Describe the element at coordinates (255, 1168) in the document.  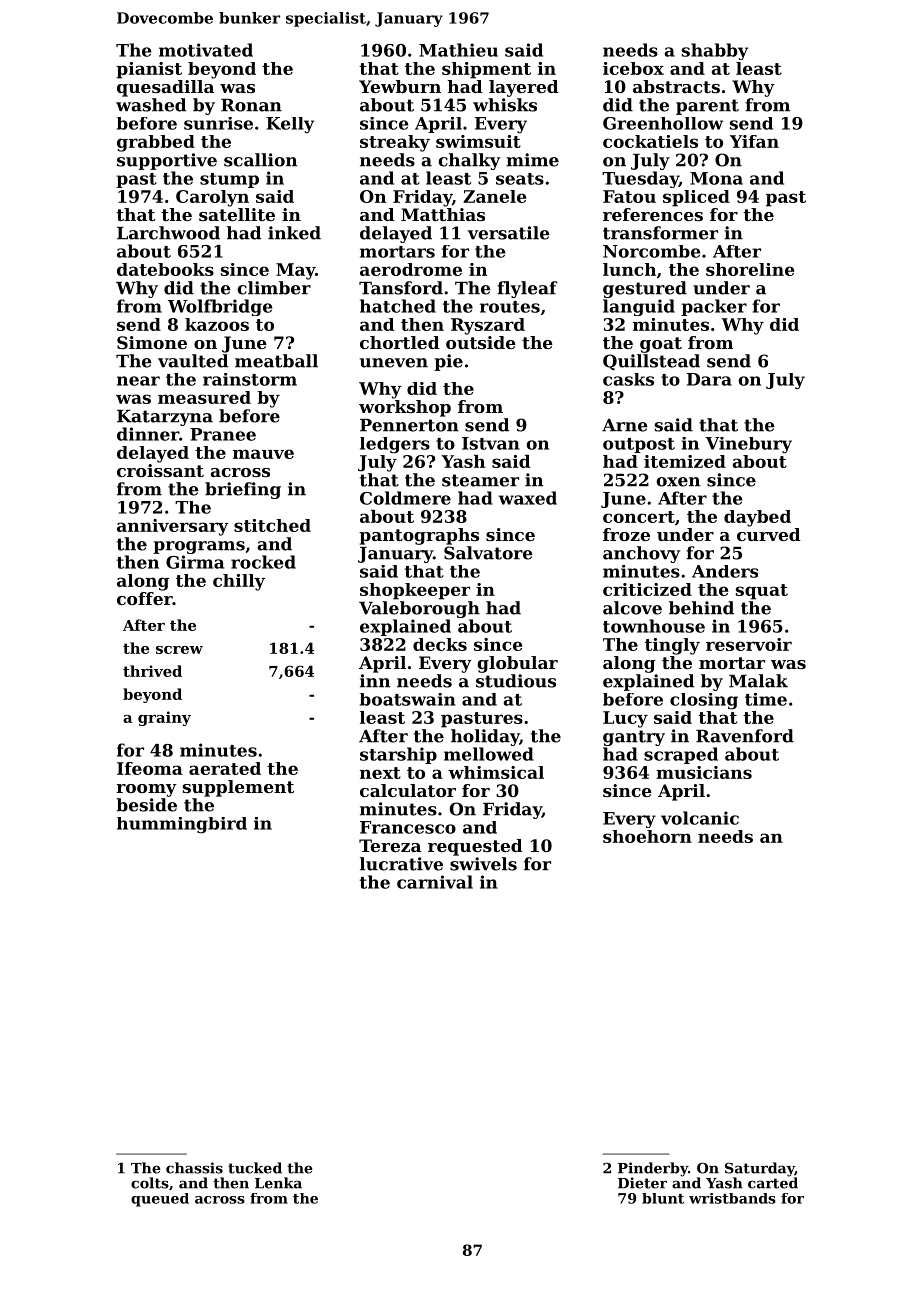
I see `tucked` at that location.
